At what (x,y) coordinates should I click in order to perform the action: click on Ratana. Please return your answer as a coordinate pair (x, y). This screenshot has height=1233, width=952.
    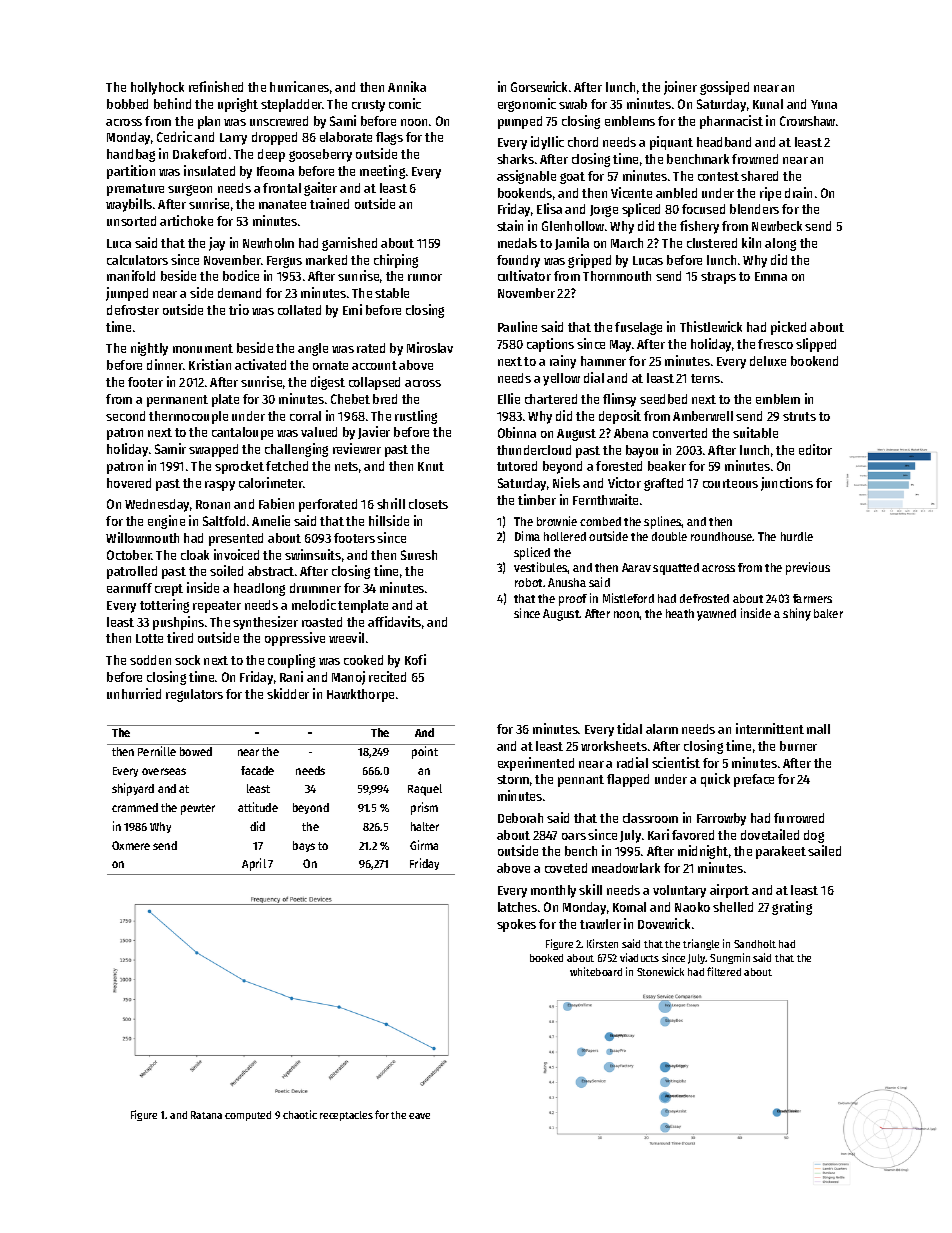
    Looking at the image, I should click on (206, 1115).
